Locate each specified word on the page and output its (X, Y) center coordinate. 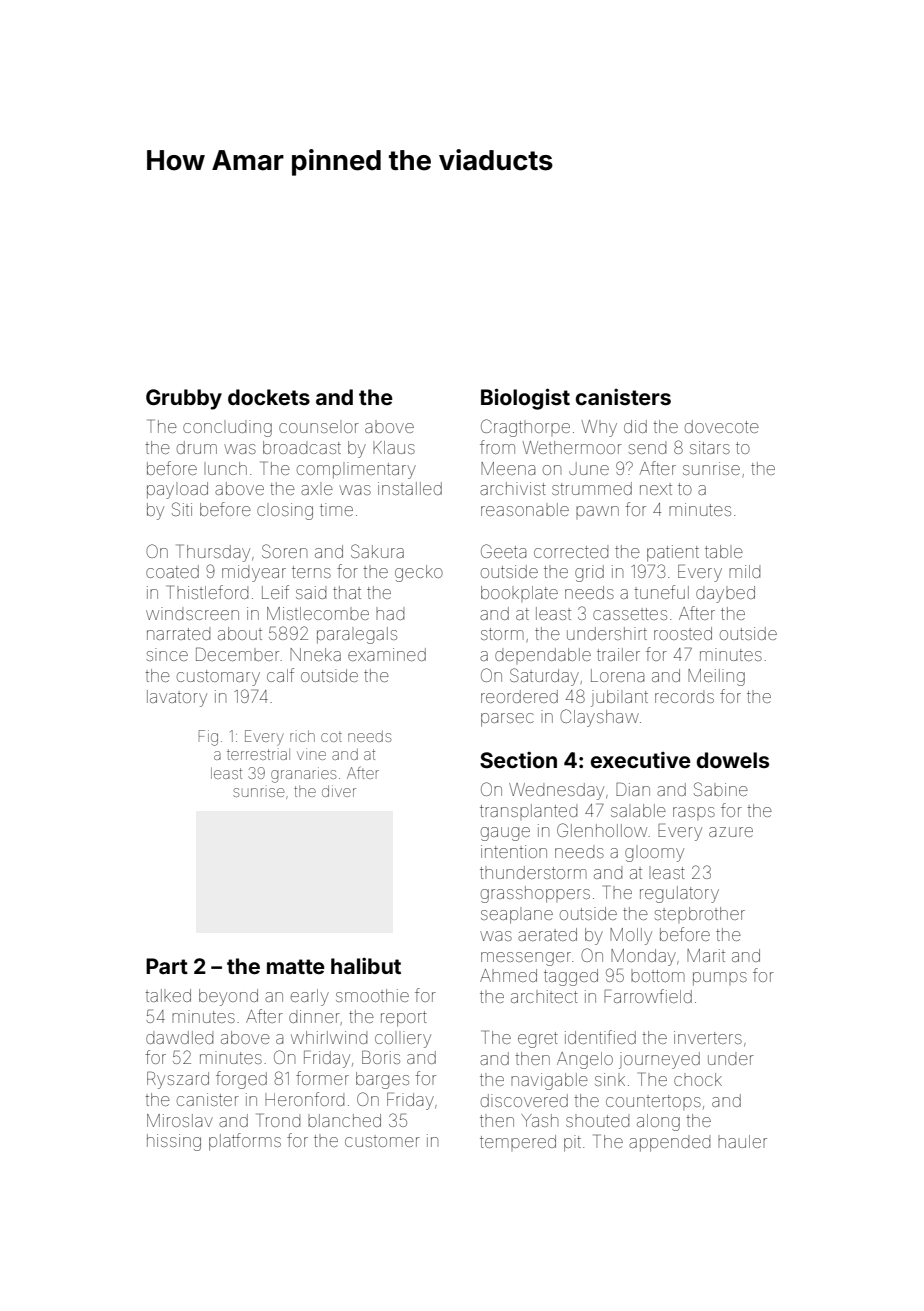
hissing (174, 1142)
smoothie (372, 995)
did (635, 426)
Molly (631, 936)
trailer (618, 654)
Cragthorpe (525, 428)
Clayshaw (599, 718)
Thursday (213, 553)
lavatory (177, 698)
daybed (725, 594)
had (390, 613)
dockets (269, 397)
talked (168, 995)
